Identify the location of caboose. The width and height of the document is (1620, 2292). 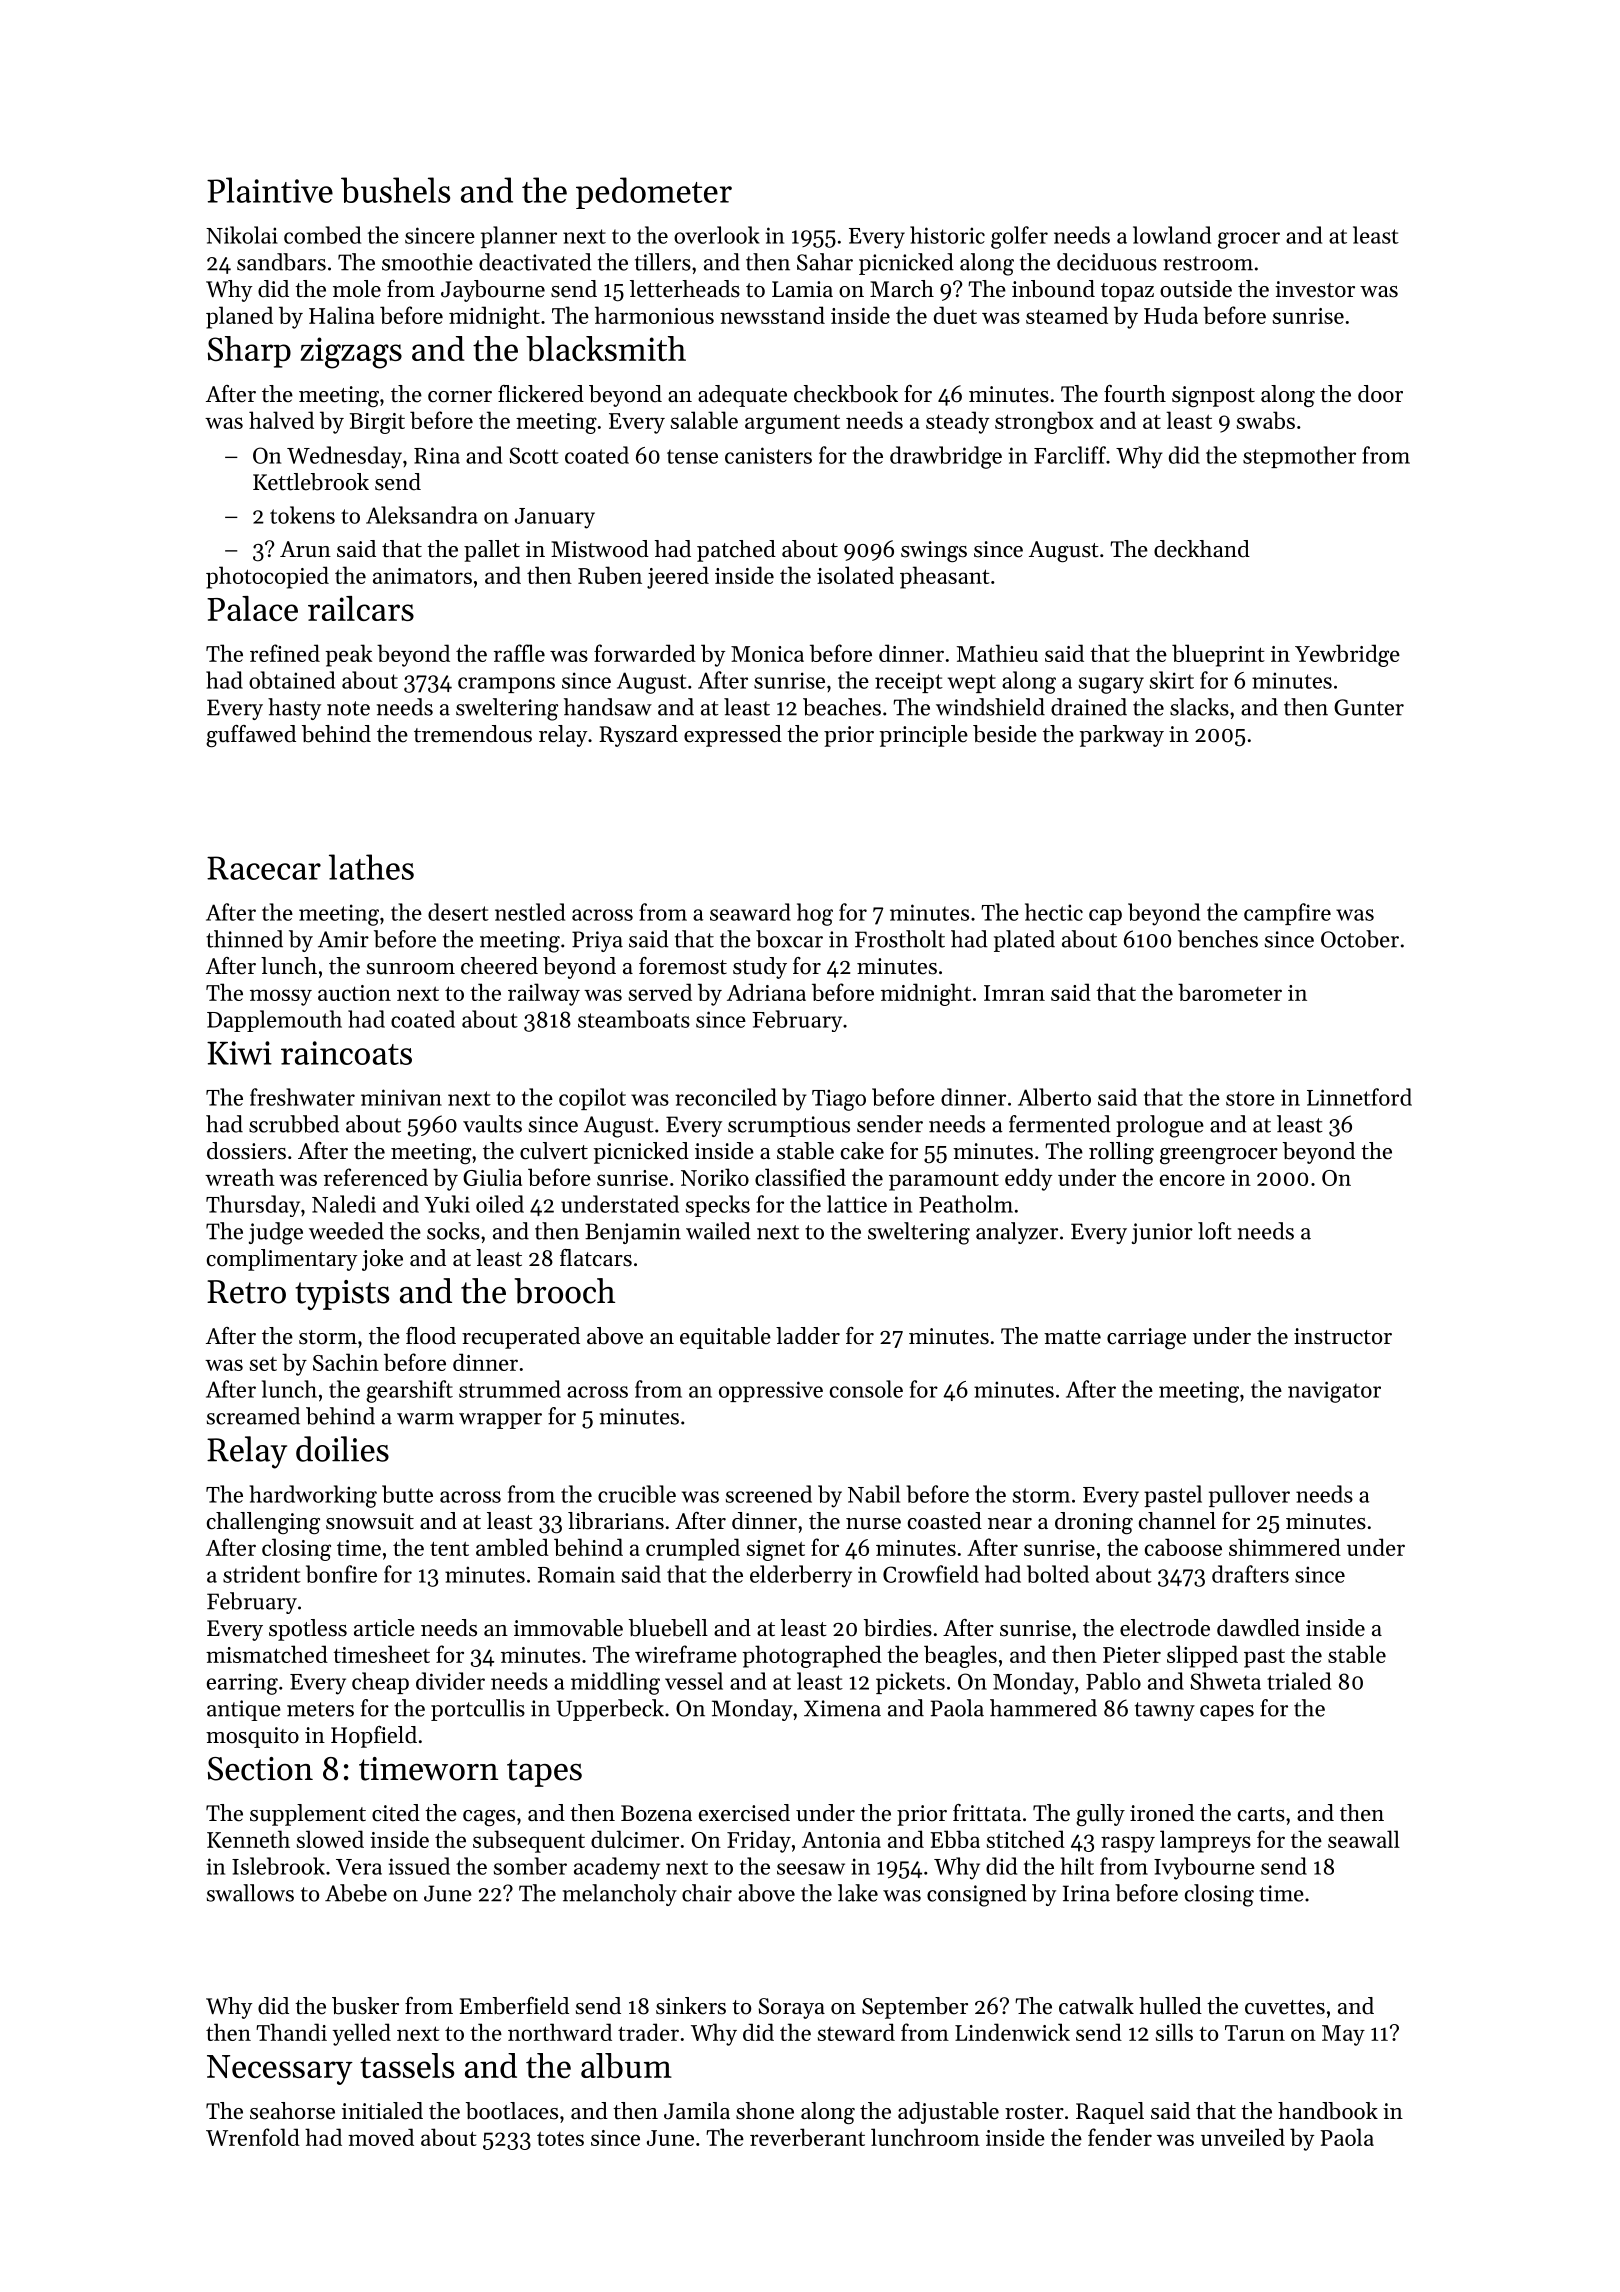
(1183, 1547).
